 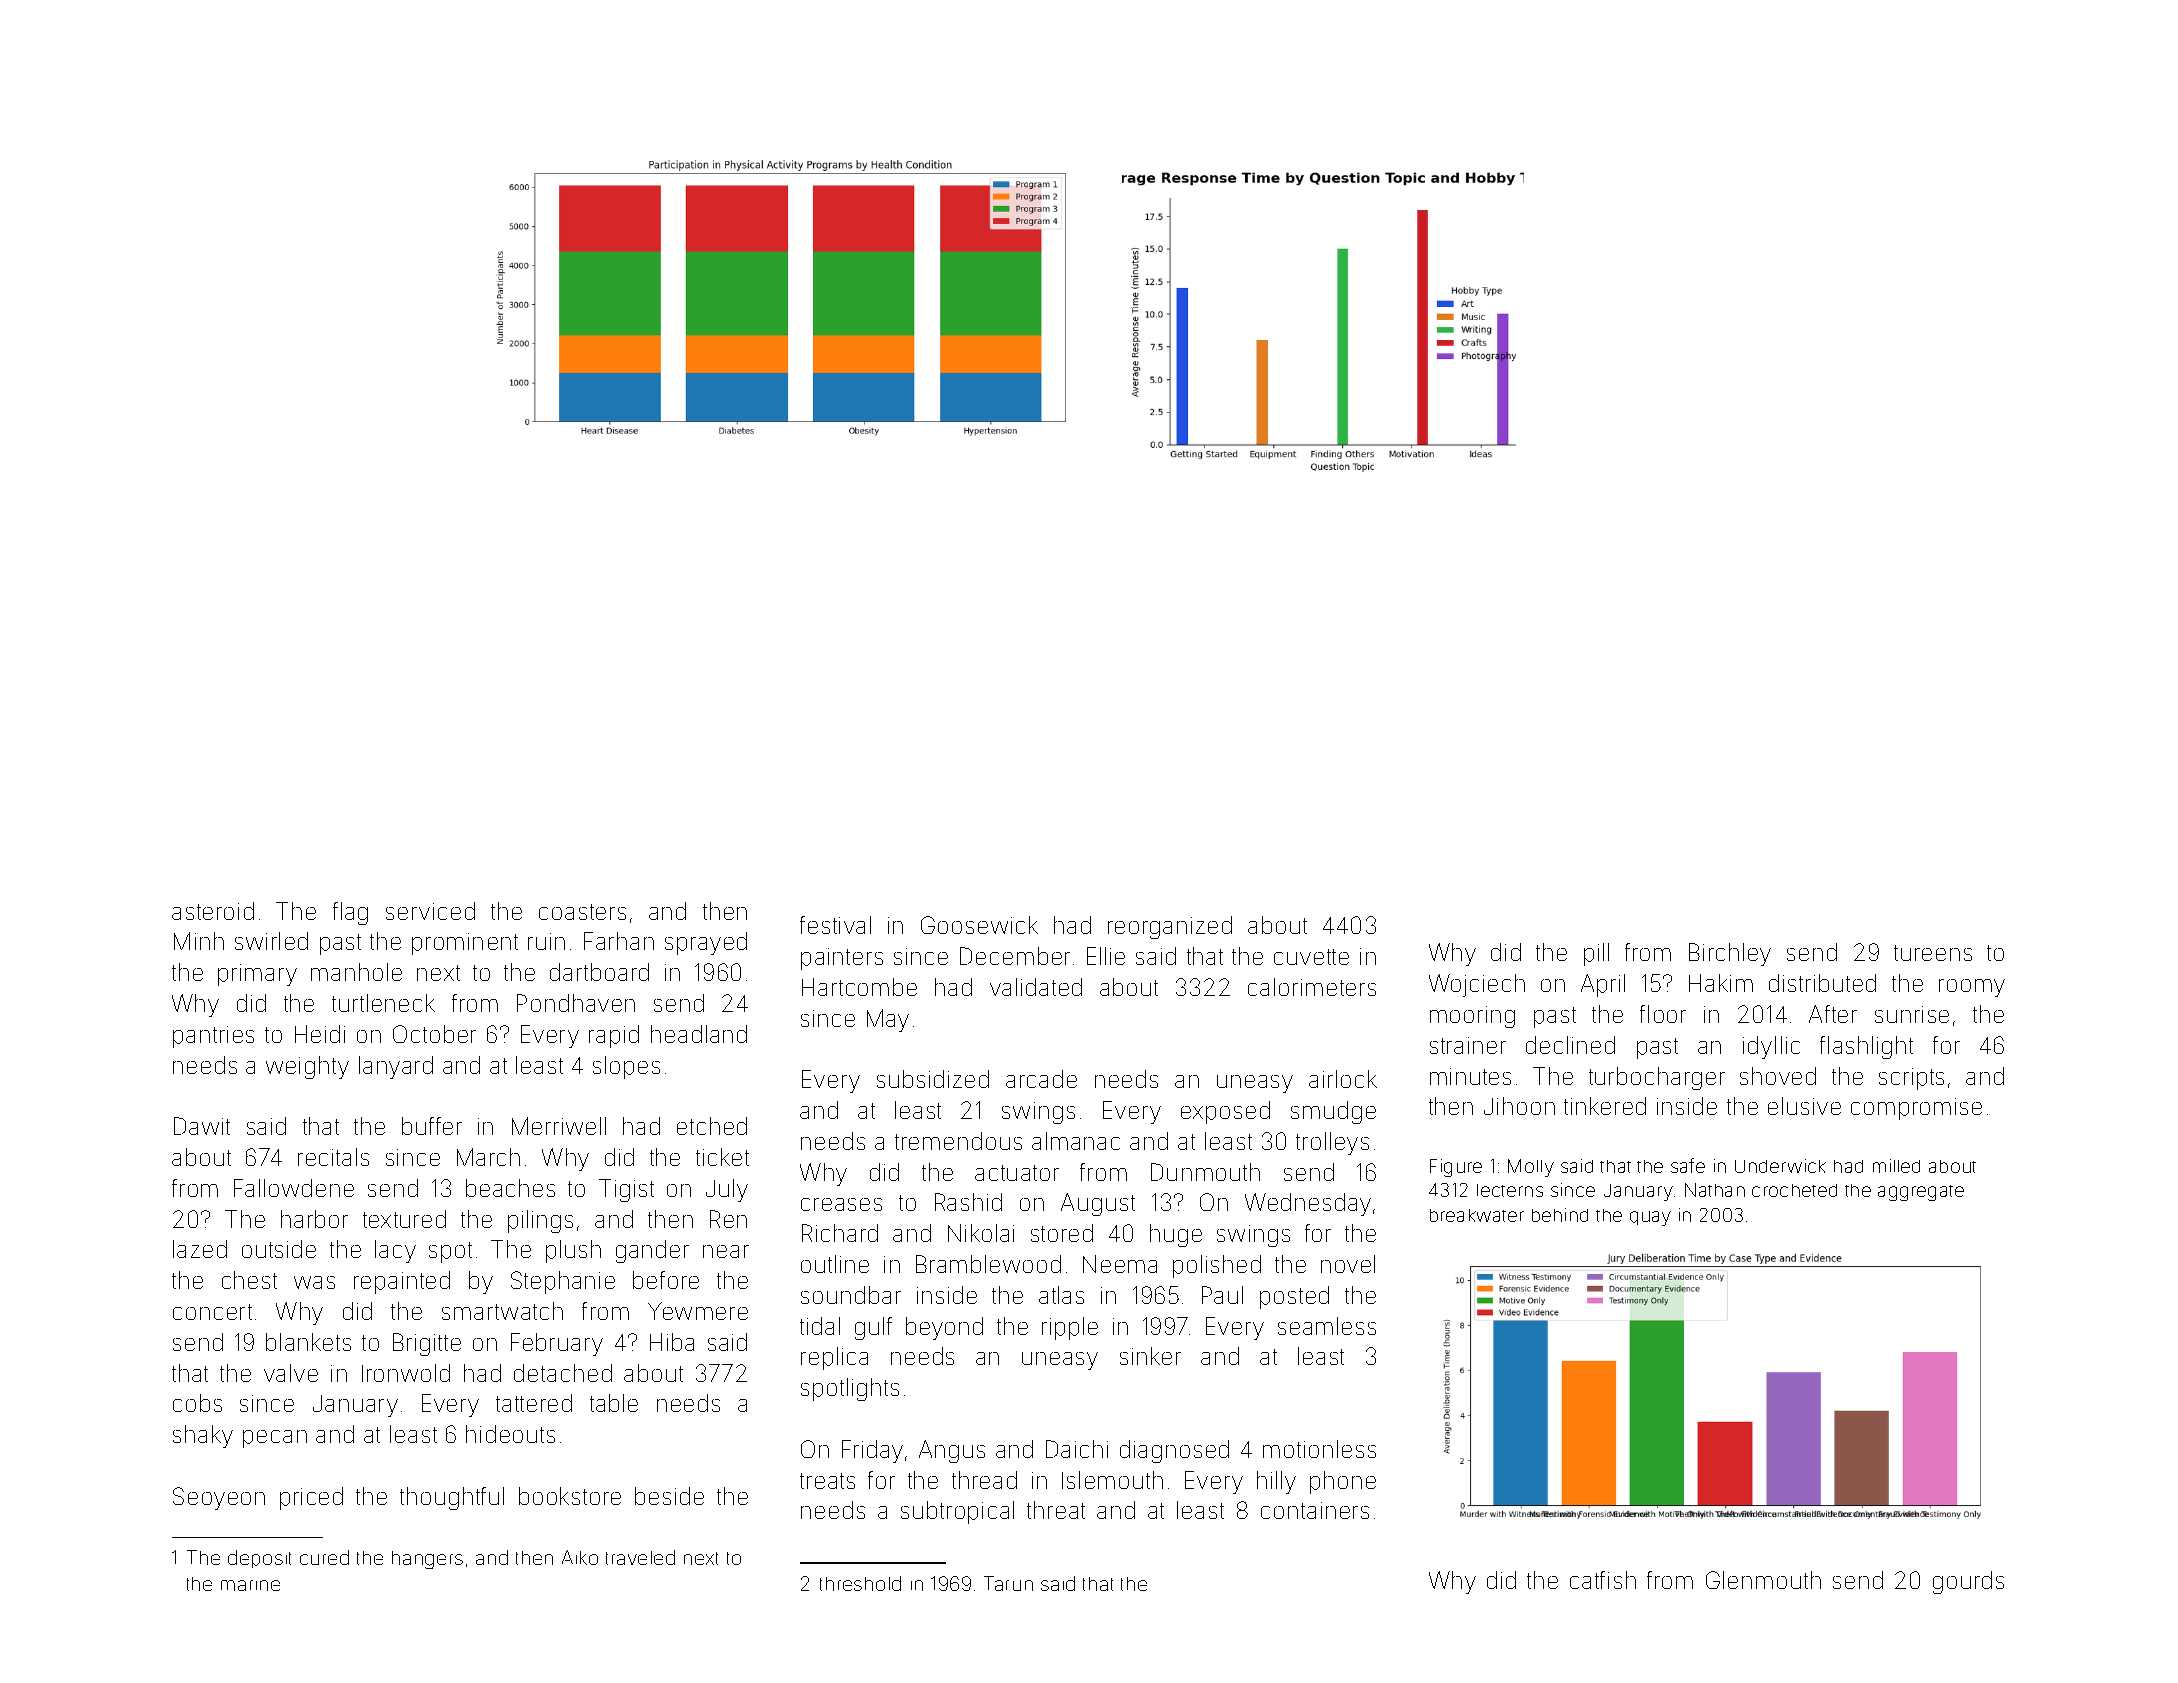 What do you see at coordinates (1933, 953) in the document?
I see `tureens` at bounding box center [1933, 953].
